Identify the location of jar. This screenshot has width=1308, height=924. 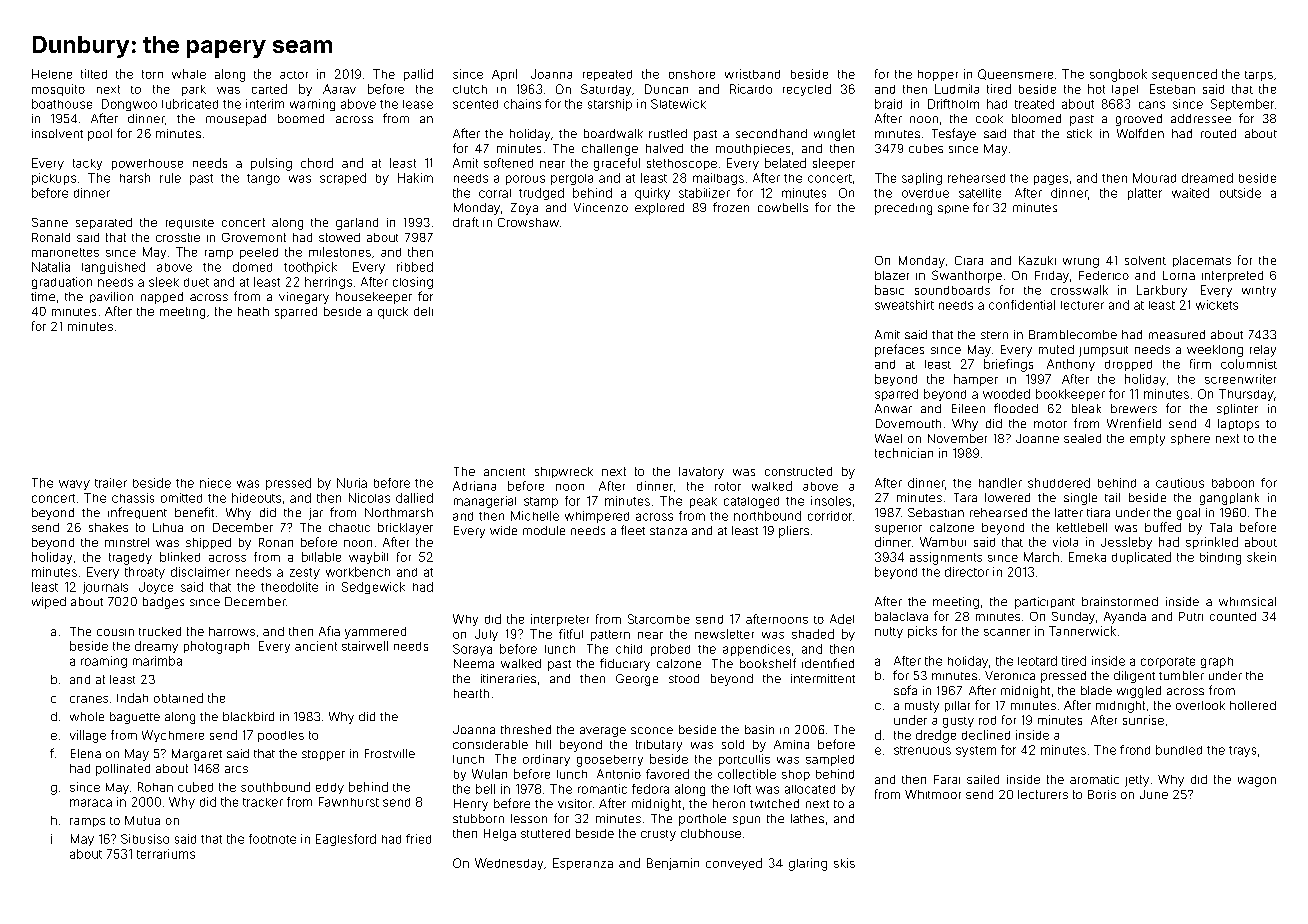
(316, 514).
